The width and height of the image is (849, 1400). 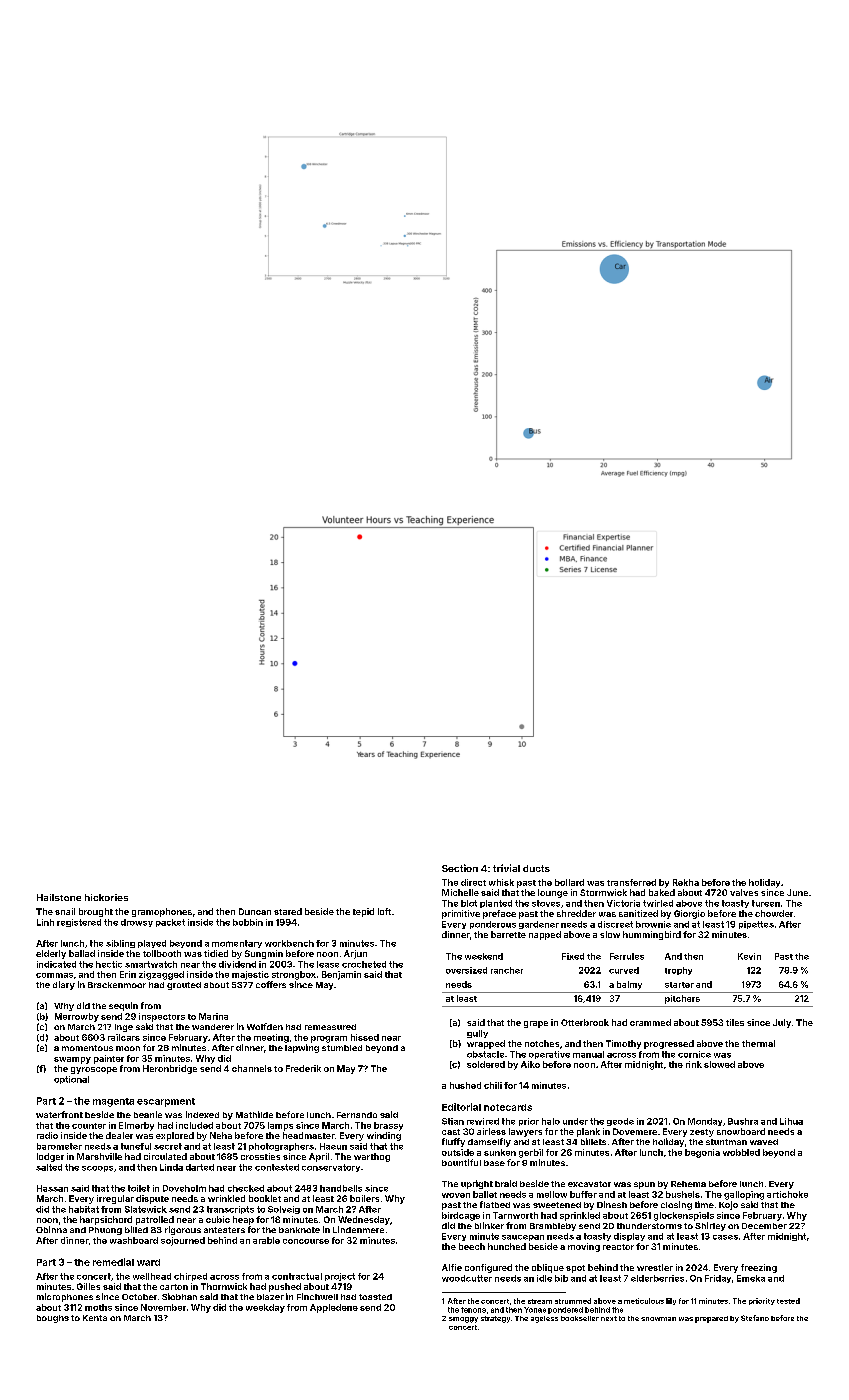 What do you see at coordinates (294, 975) in the image?
I see `strongbox` at bounding box center [294, 975].
